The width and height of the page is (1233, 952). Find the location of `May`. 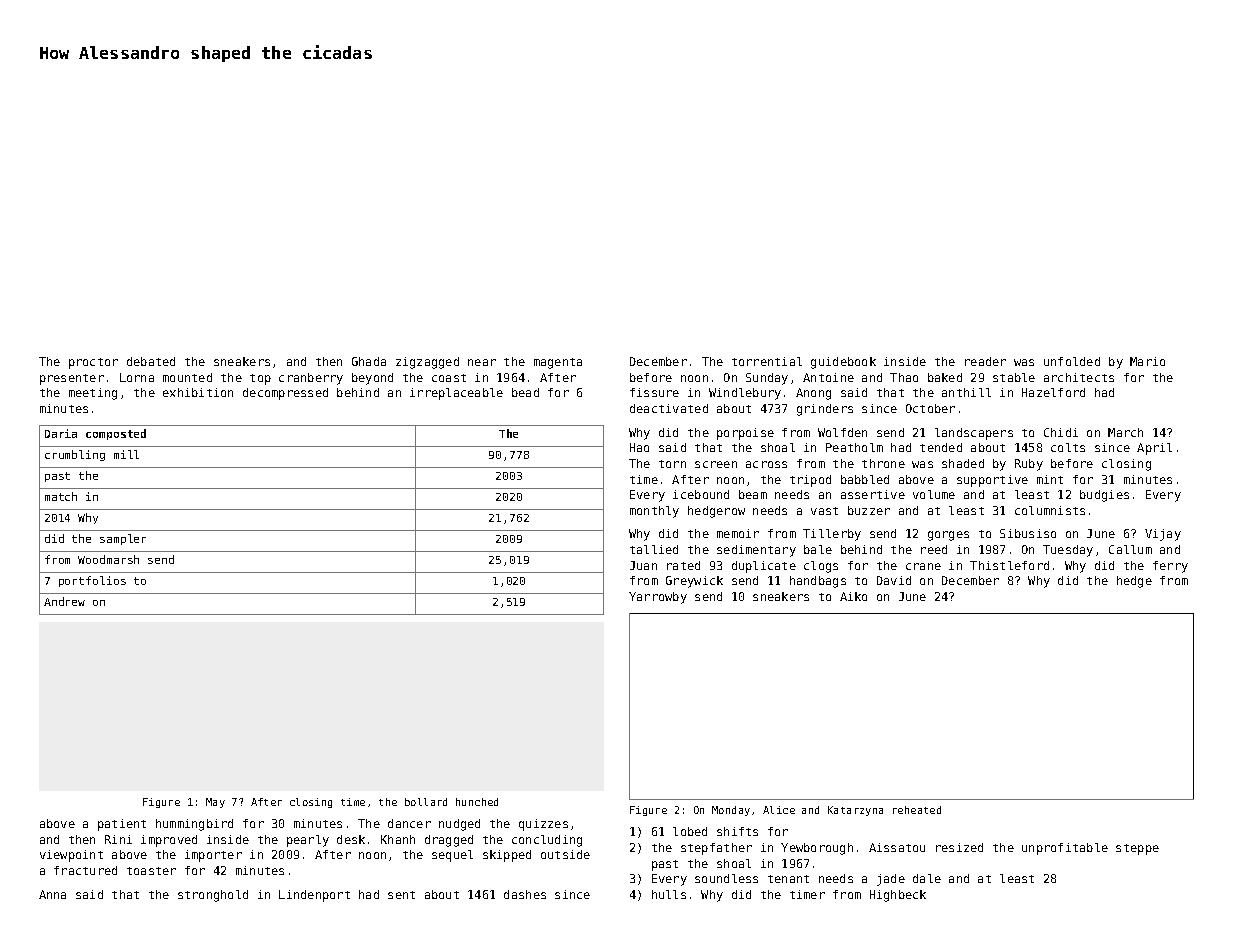

May is located at coordinates (215, 803).
